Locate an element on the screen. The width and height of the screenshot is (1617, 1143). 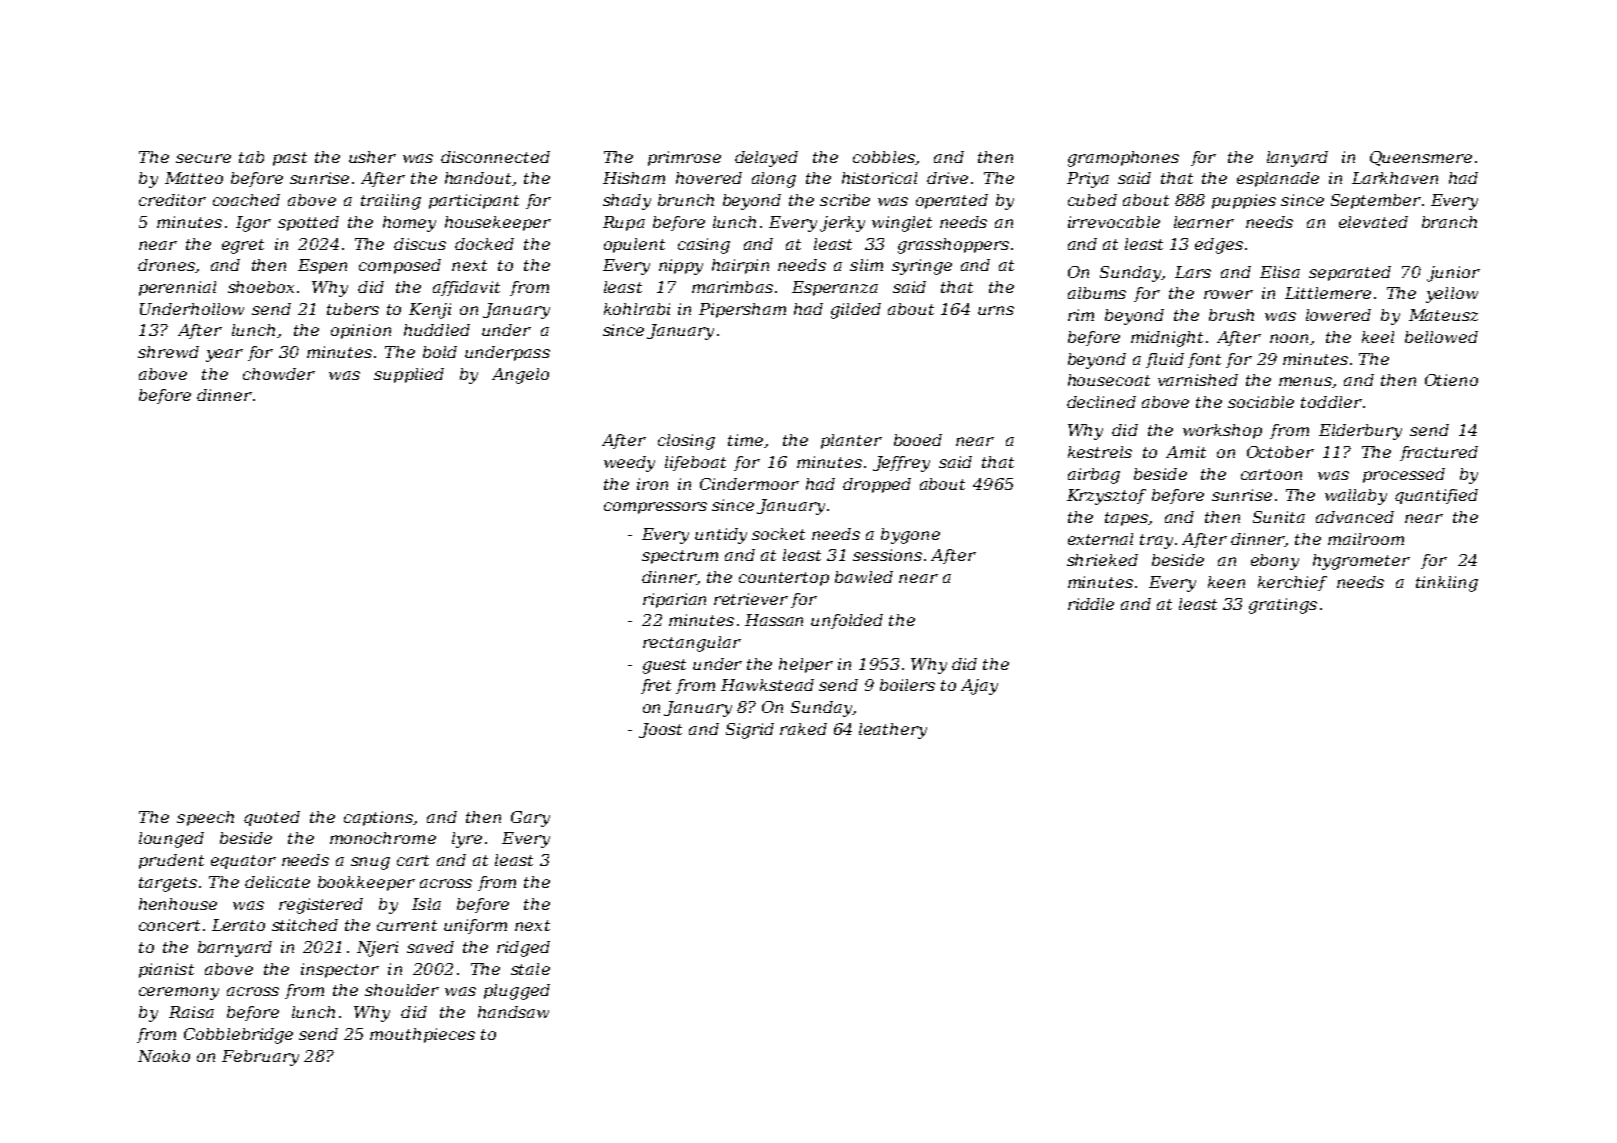
lifeboat is located at coordinates (695, 463).
